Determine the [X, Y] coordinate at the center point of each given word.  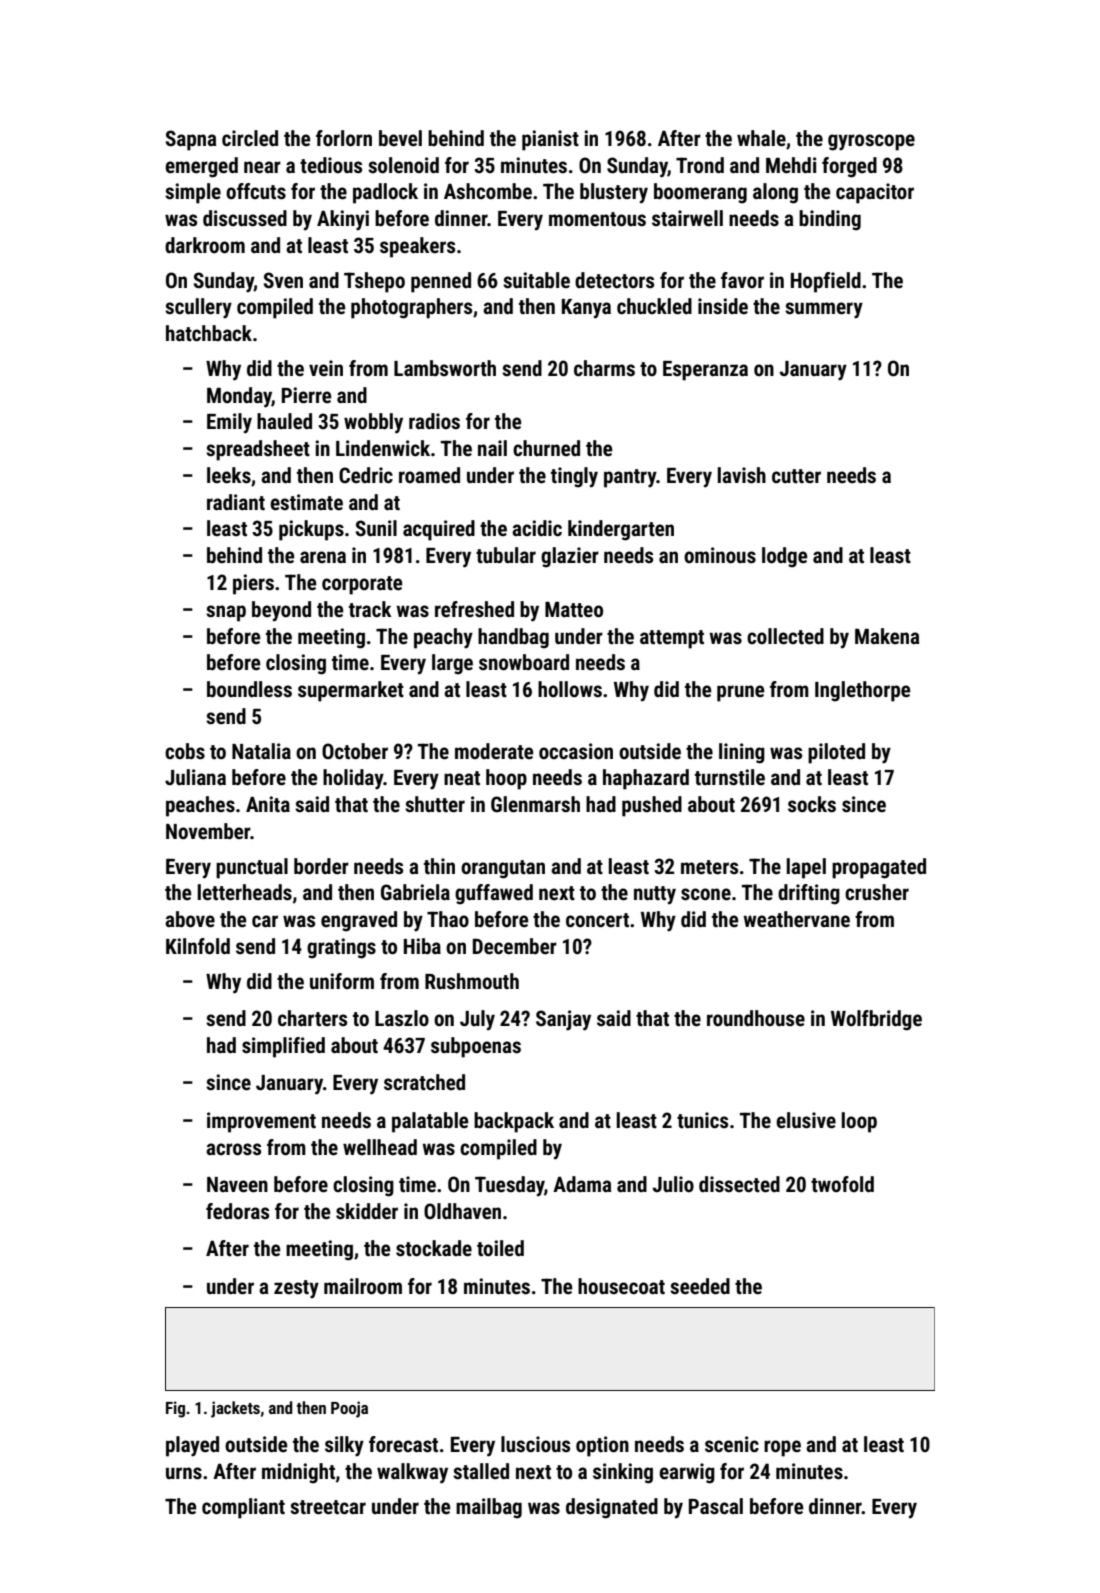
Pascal [716, 1506]
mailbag [489, 1508]
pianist [550, 140]
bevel [400, 138]
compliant [243, 1508]
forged [849, 167]
